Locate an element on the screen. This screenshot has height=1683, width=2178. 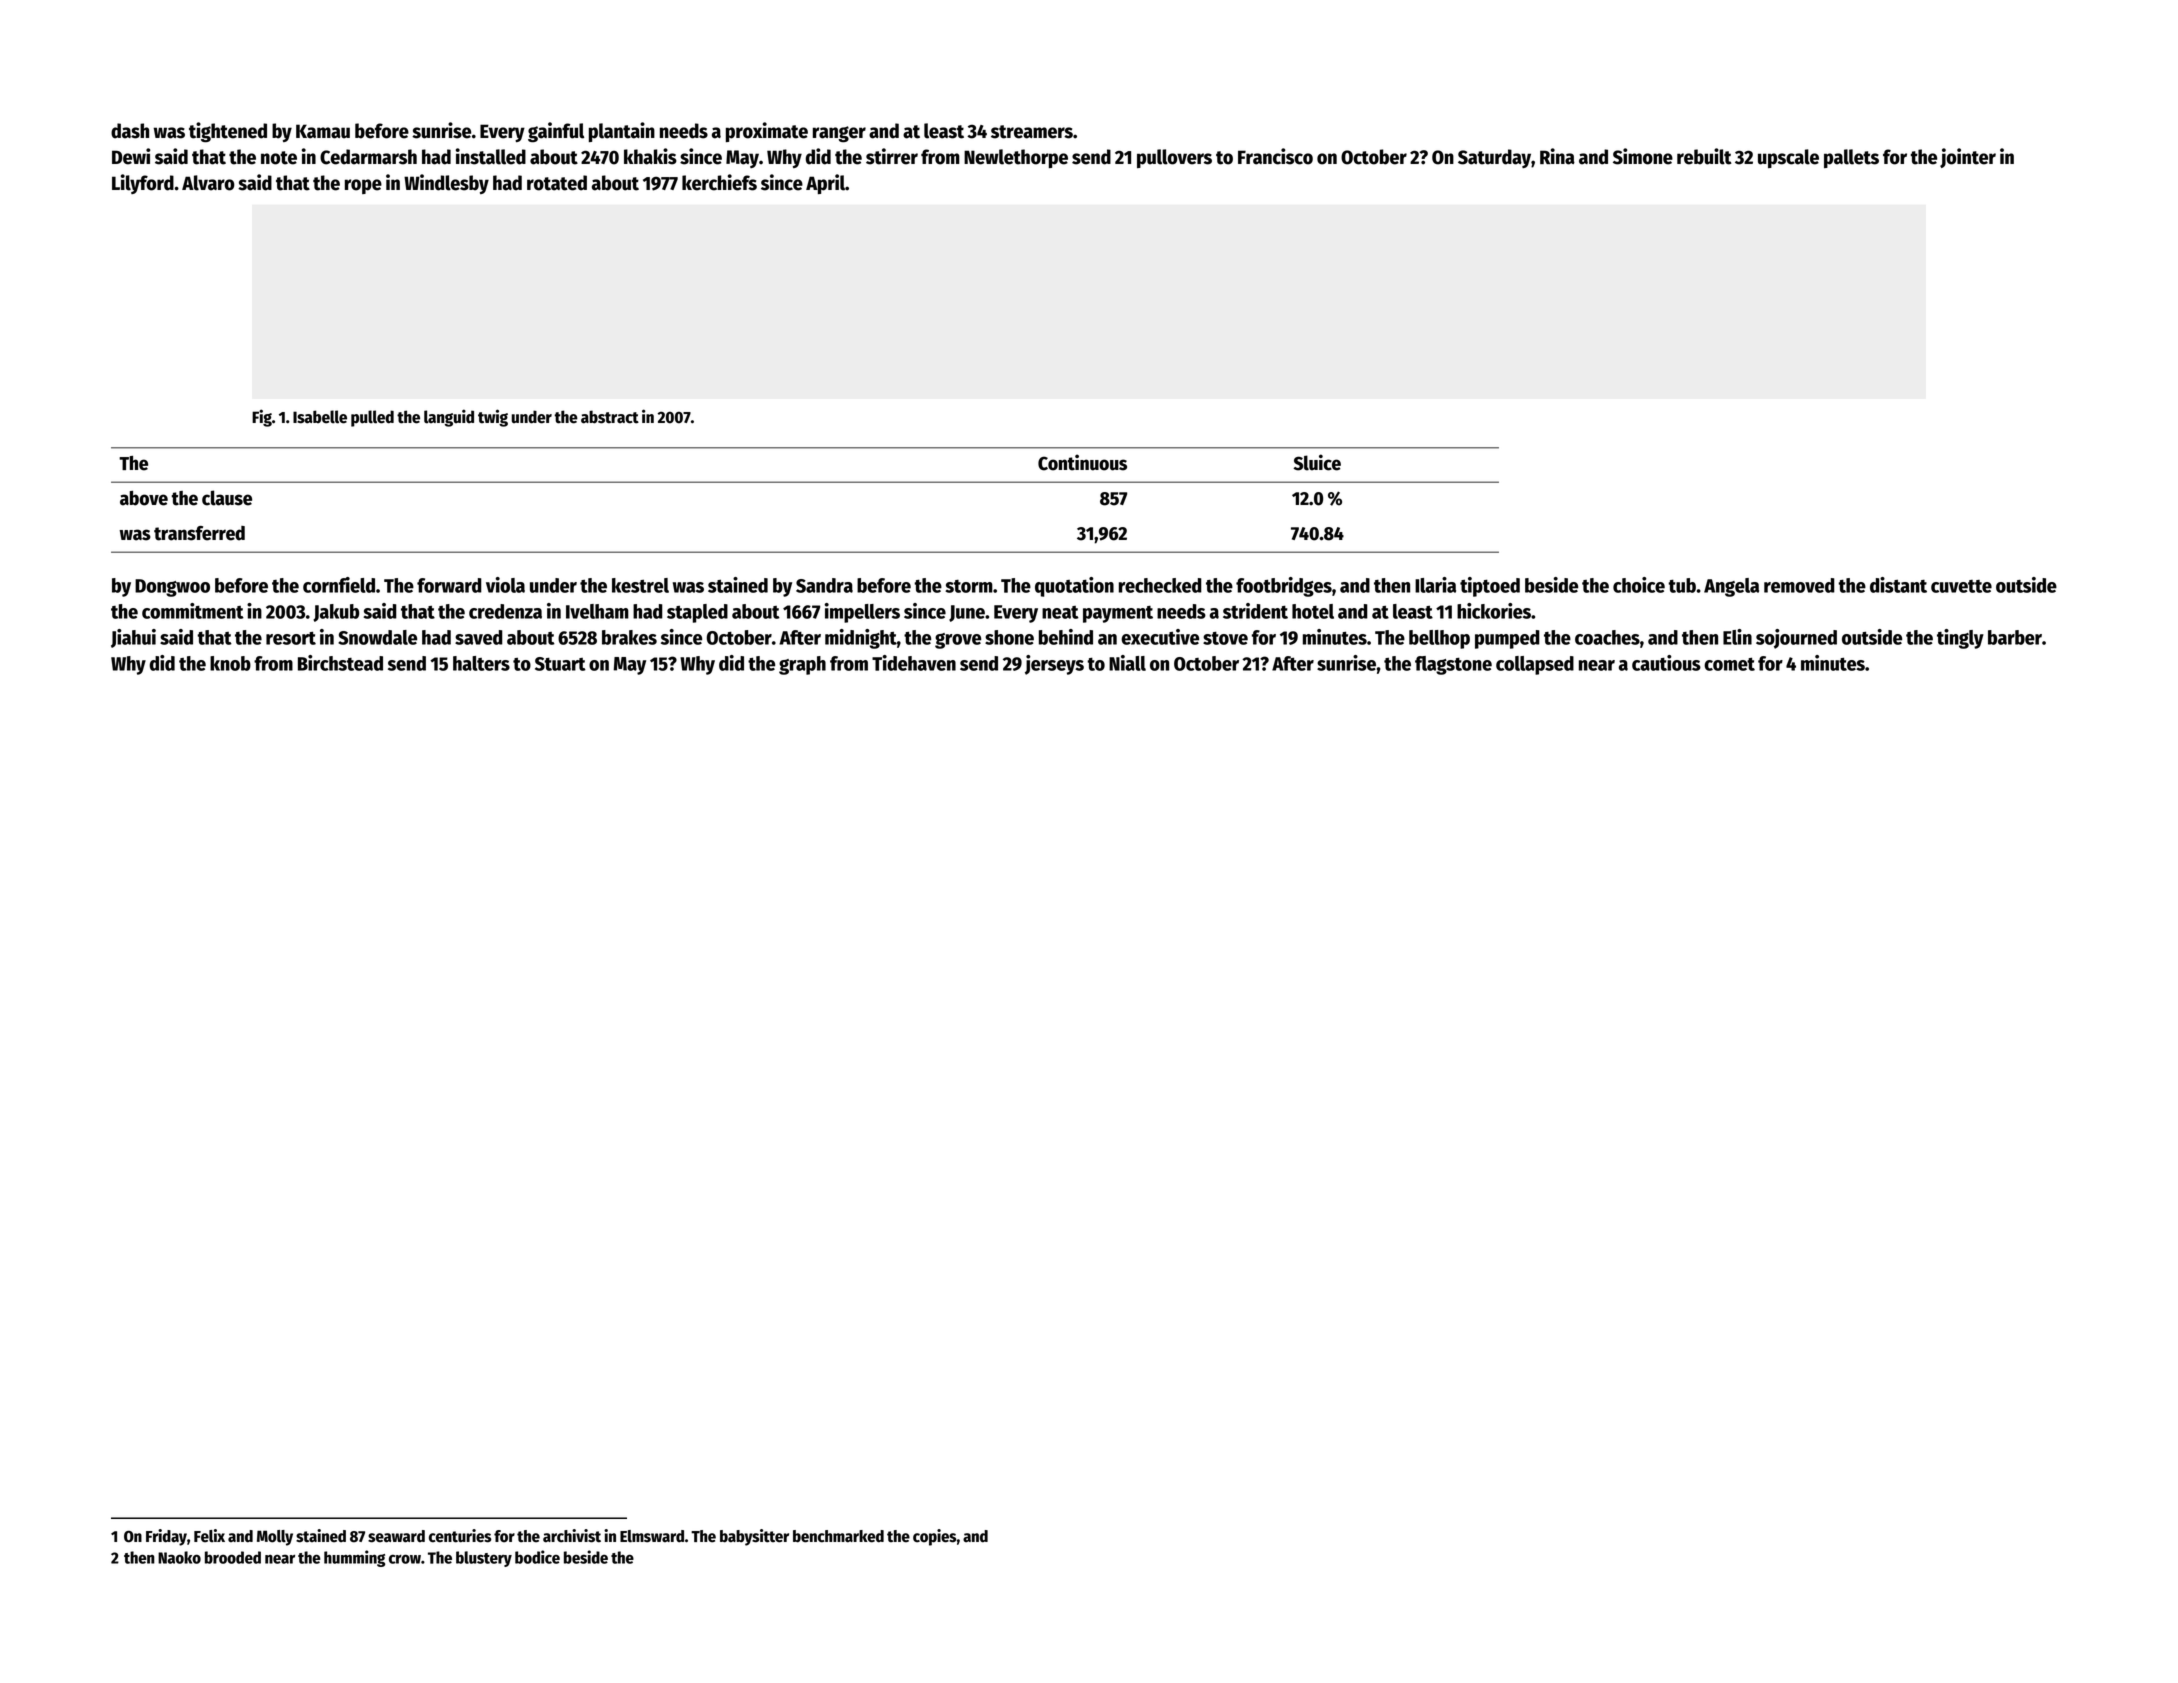
barber is located at coordinates (2015, 637).
